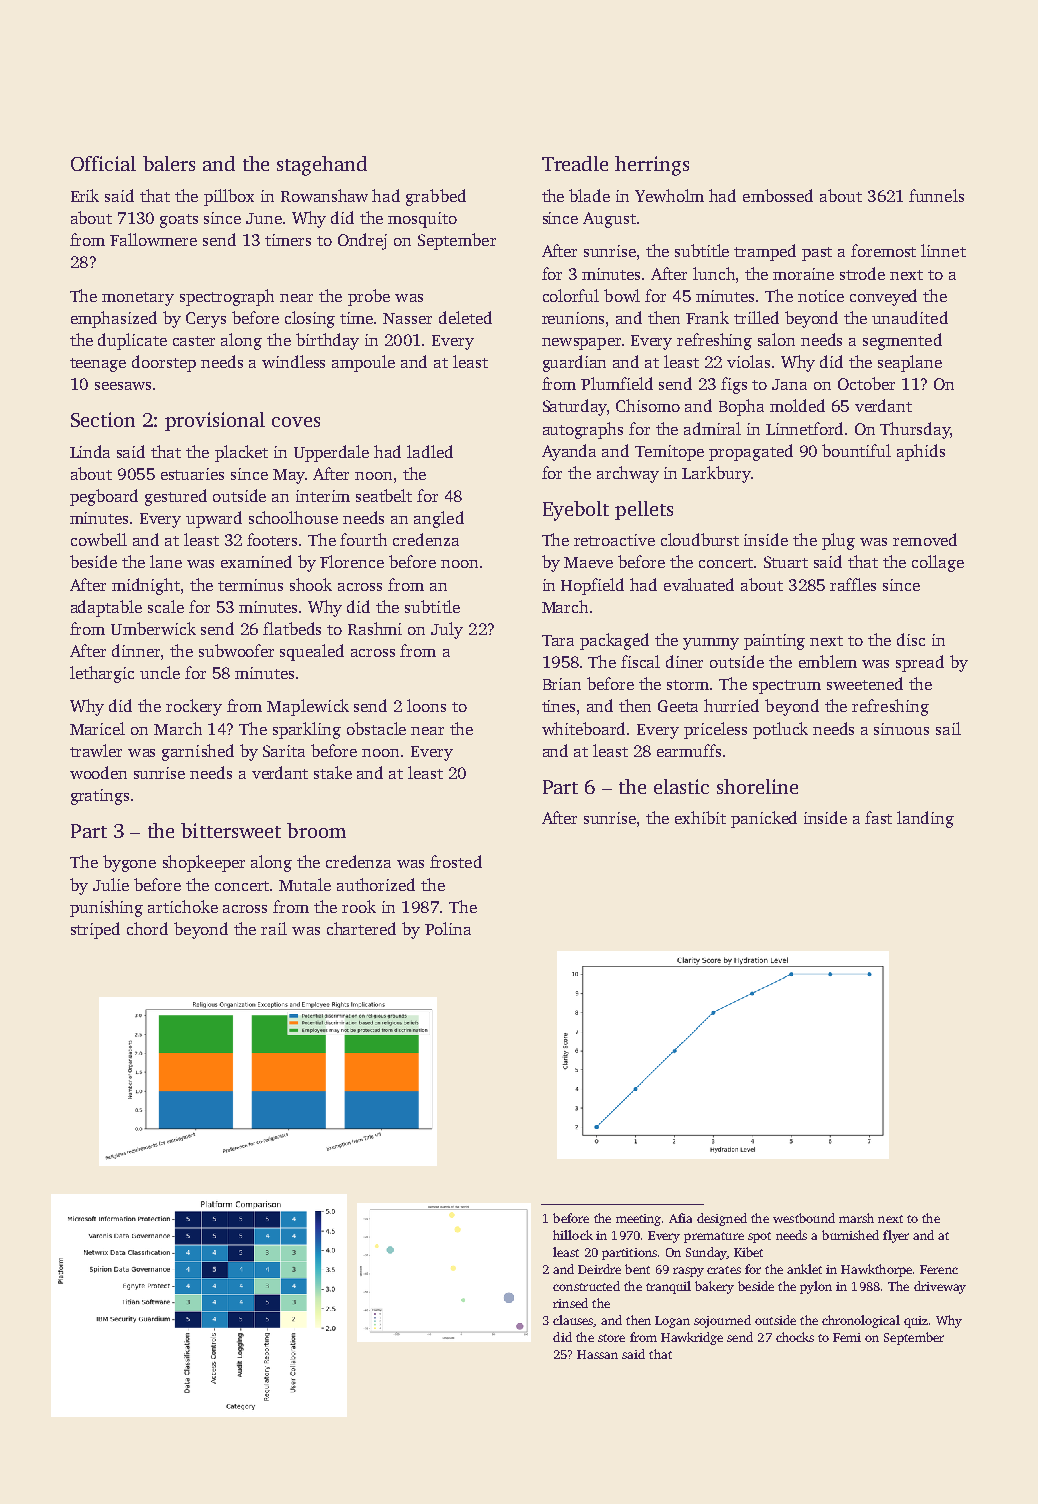 Image resolution: width=1038 pixels, height=1504 pixels. I want to click on reunions, so click(573, 318).
